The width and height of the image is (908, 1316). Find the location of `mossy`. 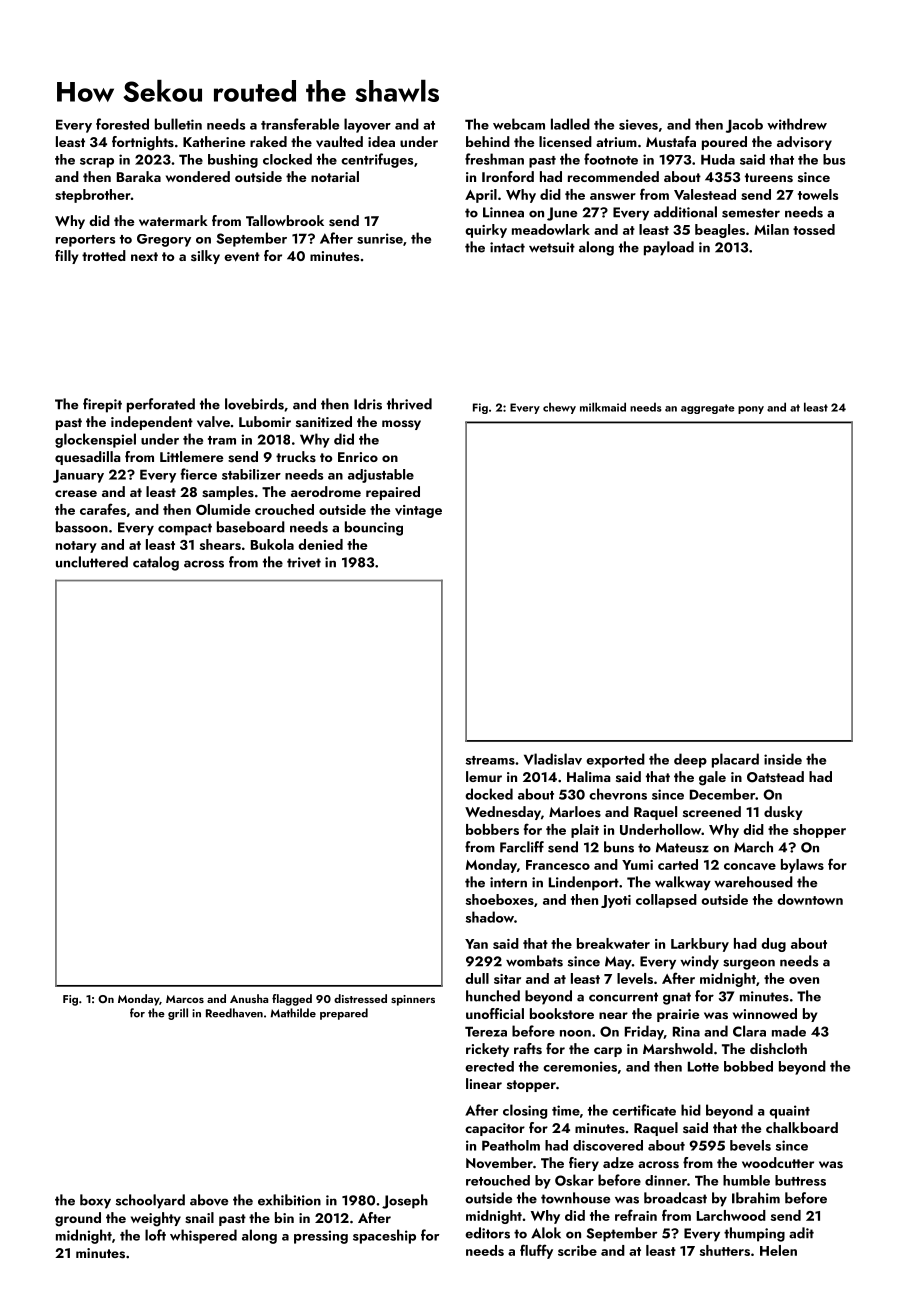

mossy is located at coordinates (401, 425).
